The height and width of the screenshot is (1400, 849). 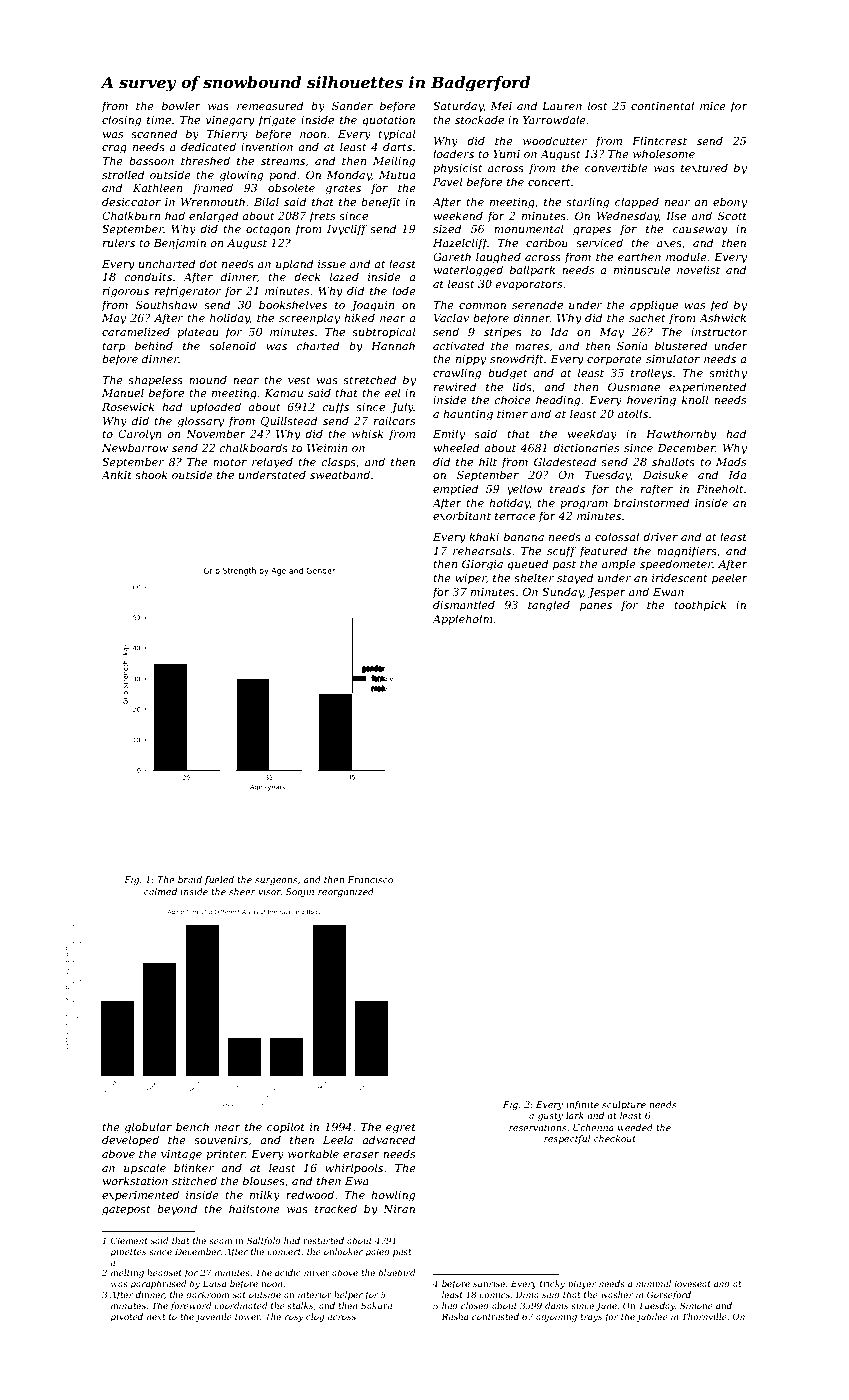 What do you see at coordinates (370, 879) in the screenshot?
I see `Francisco` at bounding box center [370, 879].
